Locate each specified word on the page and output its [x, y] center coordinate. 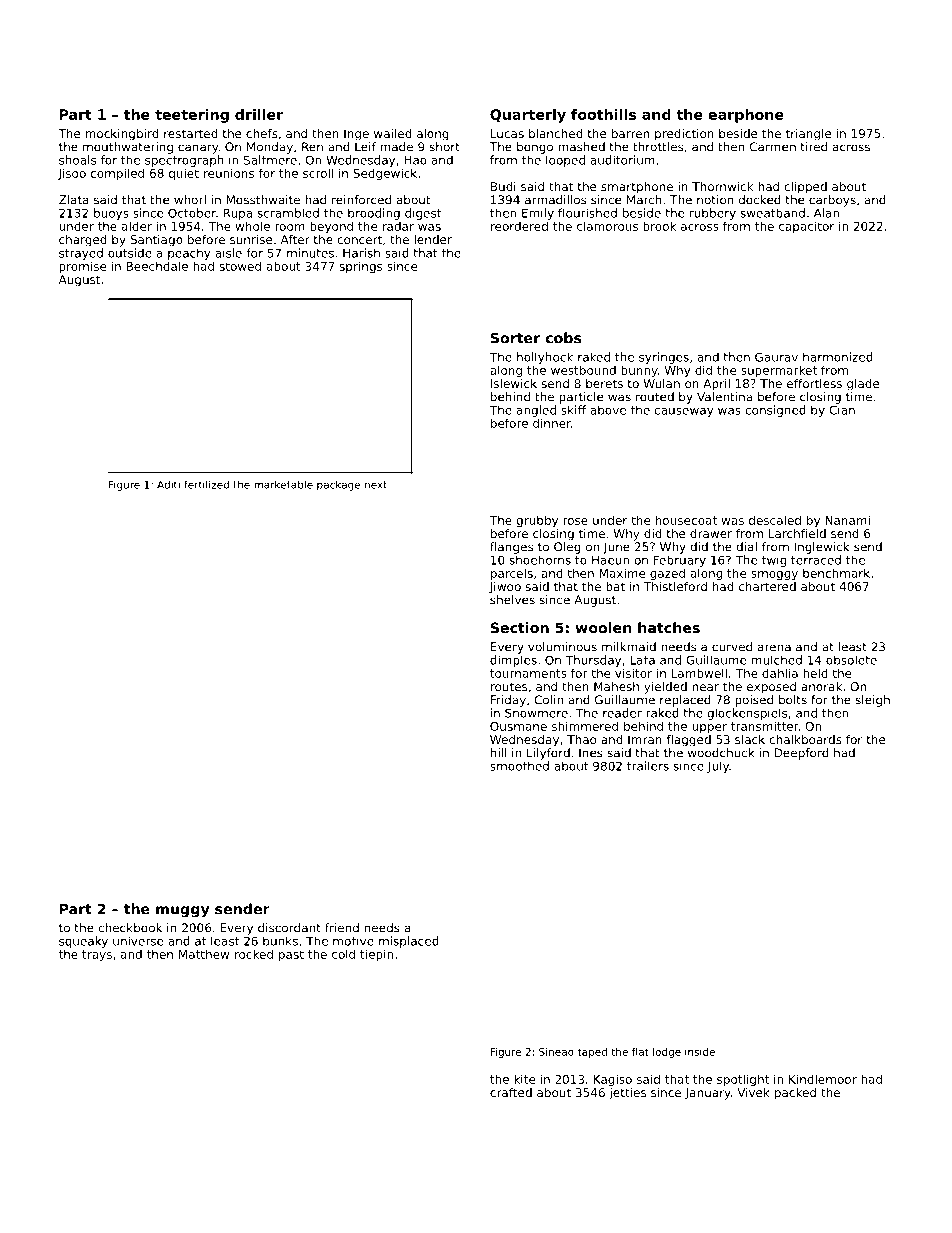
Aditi [168, 485]
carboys [832, 201]
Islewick [514, 383]
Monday [270, 148]
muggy [182, 912]
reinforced [361, 200]
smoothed [519, 766]
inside [700, 1052]
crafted [511, 1092]
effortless [814, 383]
